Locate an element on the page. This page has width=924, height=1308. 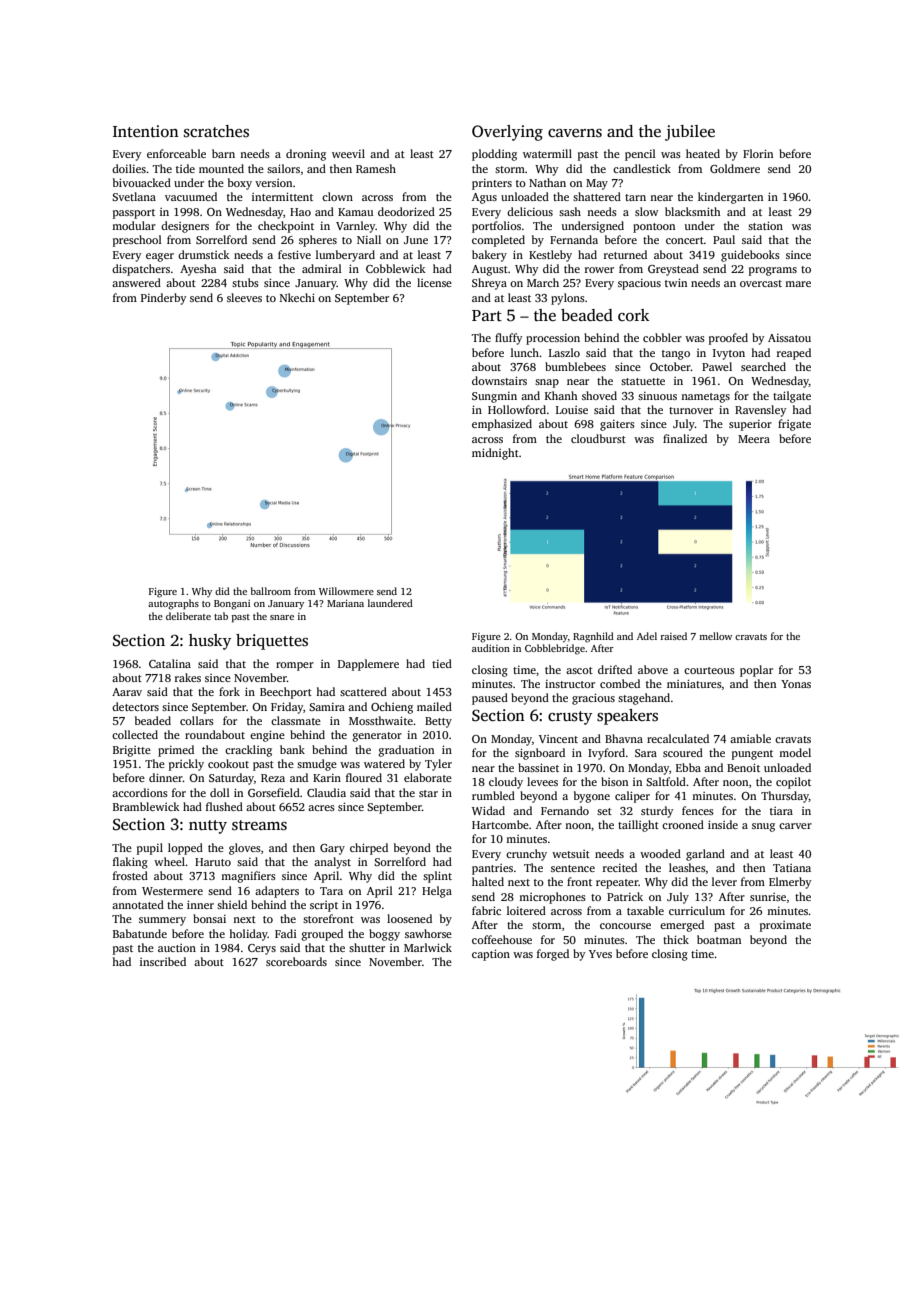
Overlying is located at coordinates (507, 133).
